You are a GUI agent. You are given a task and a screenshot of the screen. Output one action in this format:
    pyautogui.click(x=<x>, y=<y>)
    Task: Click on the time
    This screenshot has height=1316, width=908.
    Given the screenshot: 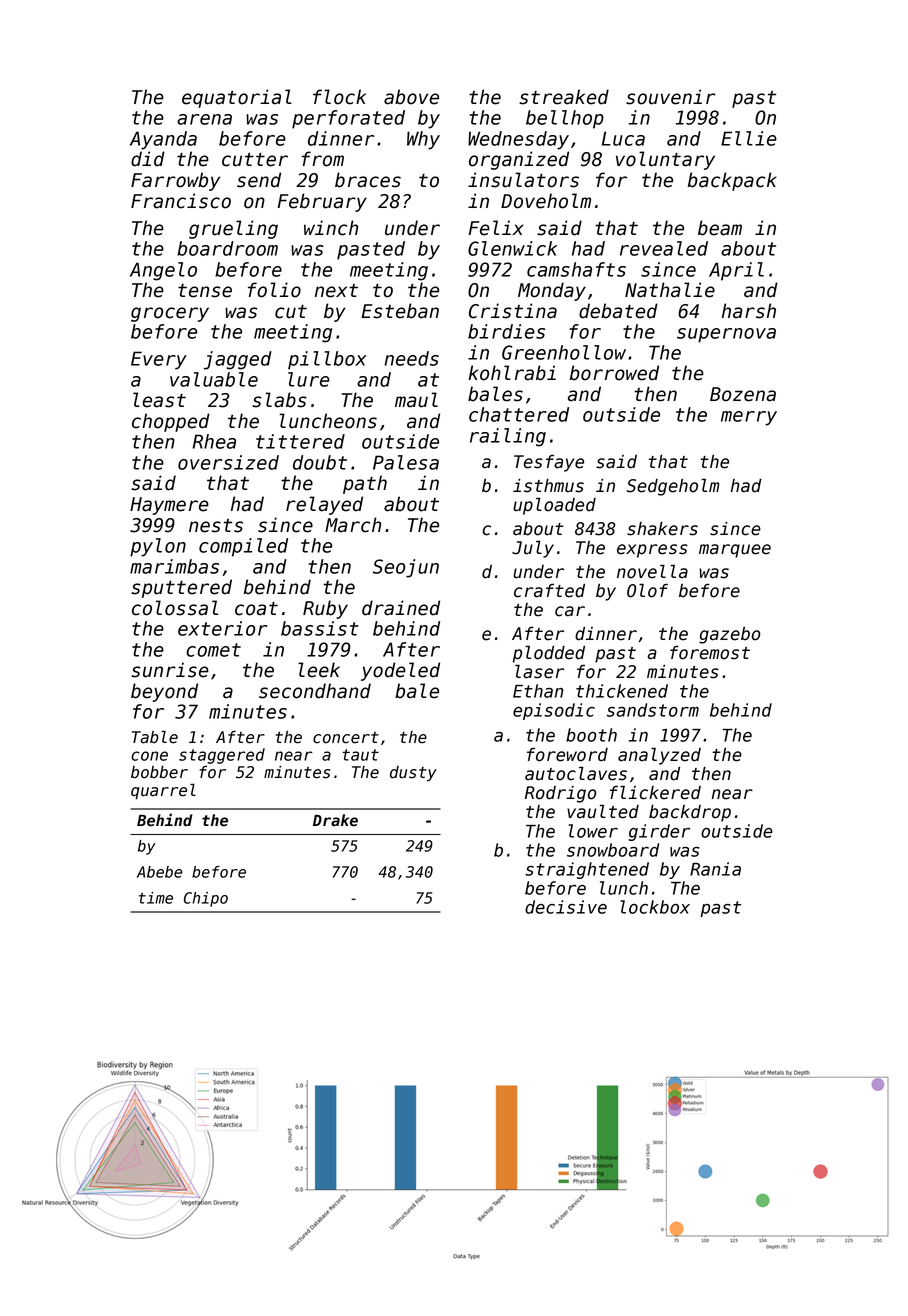 What is the action you would take?
    pyautogui.click(x=156, y=898)
